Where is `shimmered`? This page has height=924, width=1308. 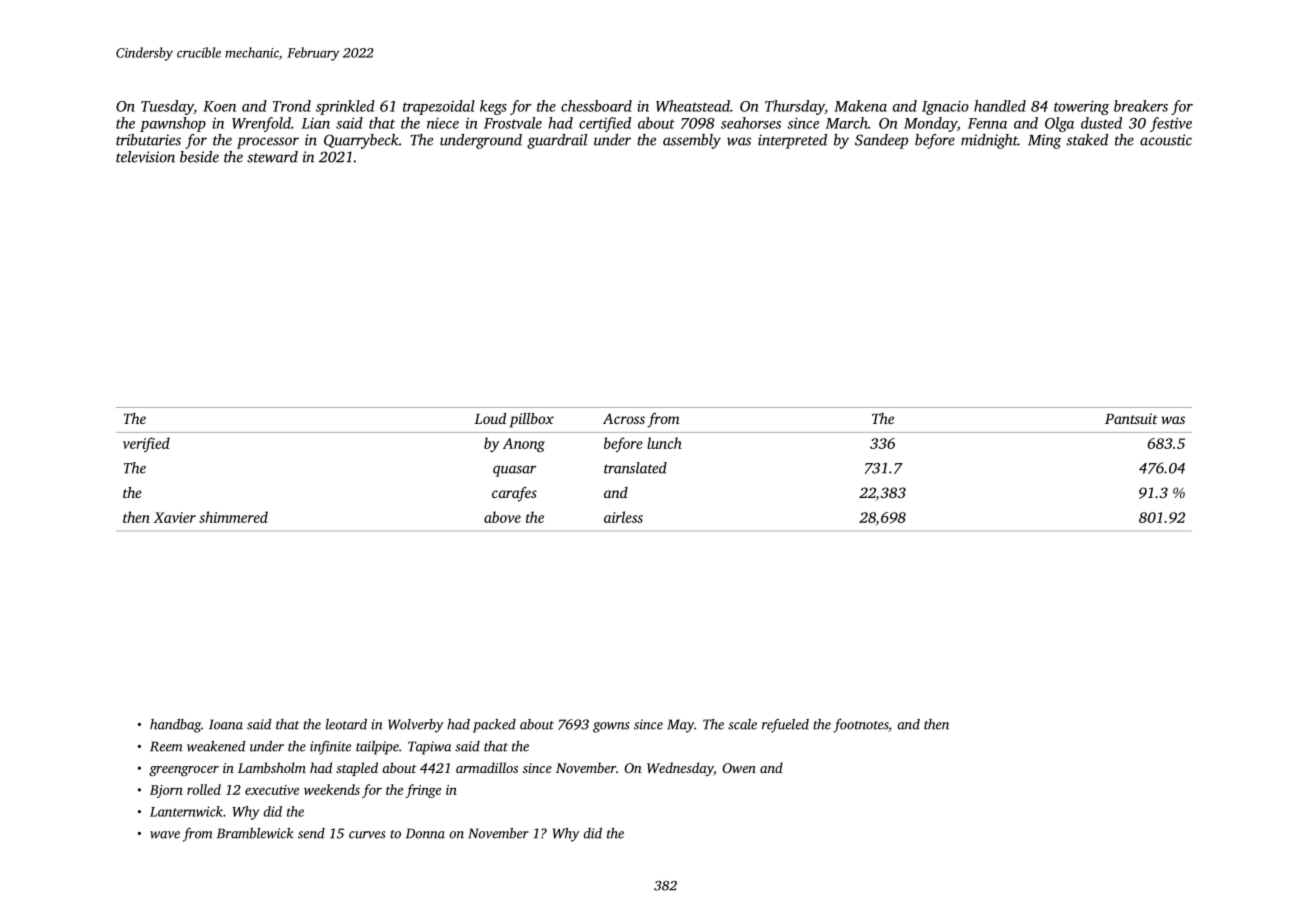
shimmered is located at coordinates (233, 517).
